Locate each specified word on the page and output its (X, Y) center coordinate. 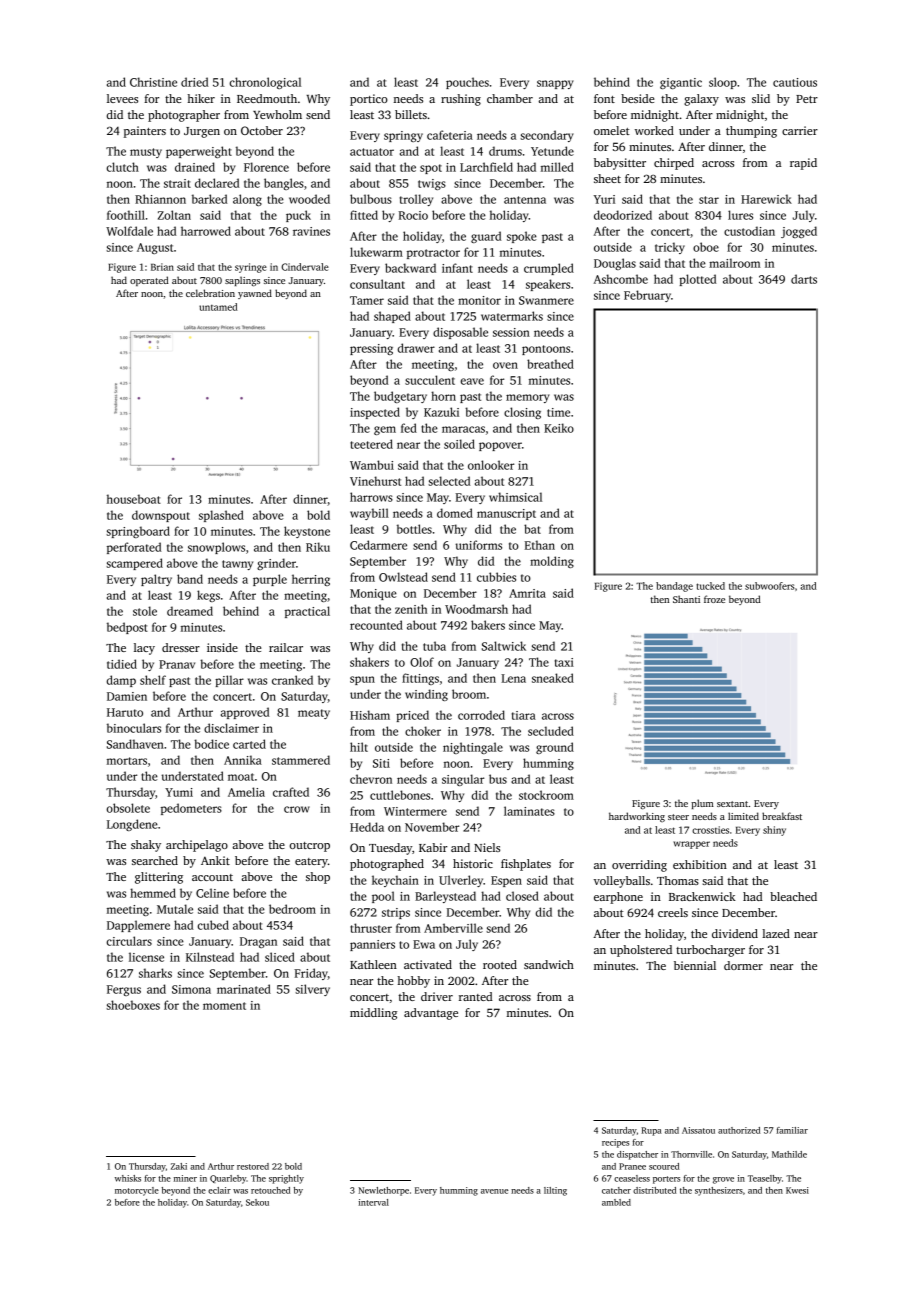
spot (431, 169)
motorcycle (137, 1191)
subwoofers (769, 586)
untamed (218, 307)
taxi (564, 662)
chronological (265, 83)
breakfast (782, 816)
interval (374, 1202)
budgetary (400, 397)
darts (804, 279)
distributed (654, 1190)
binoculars (134, 728)
